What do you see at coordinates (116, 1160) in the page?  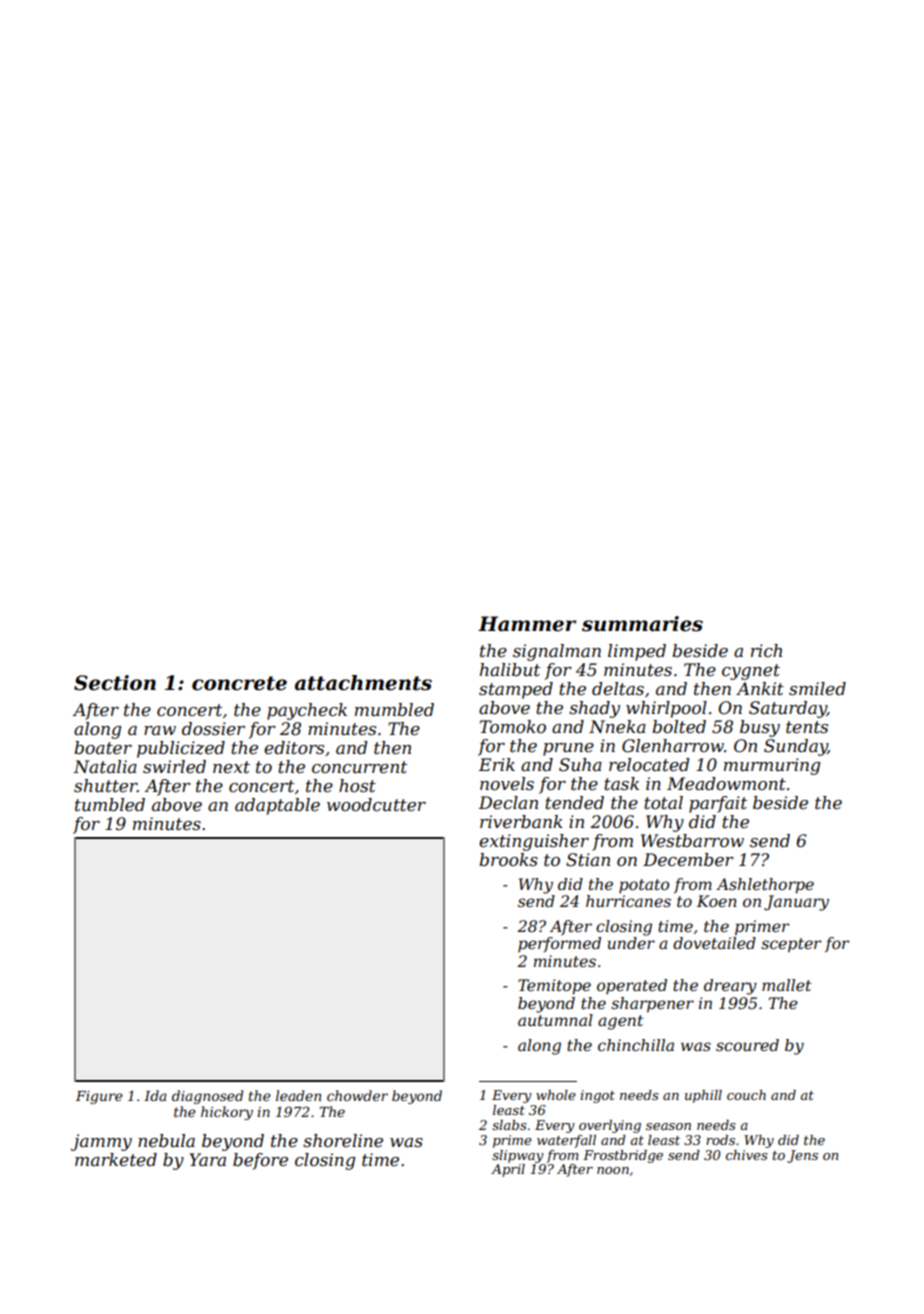 I see `marketed` at bounding box center [116, 1160].
